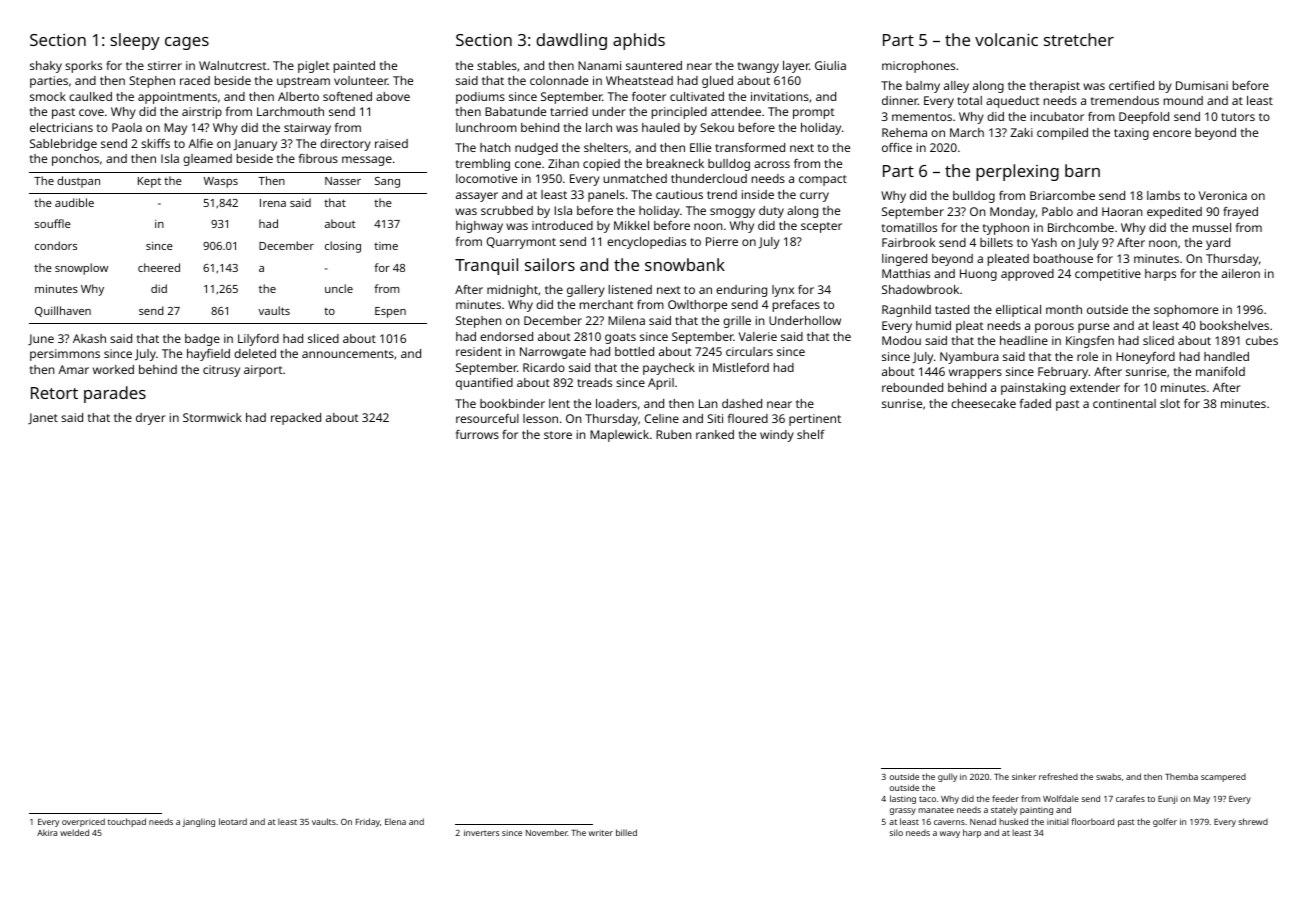 The width and height of the page is (1308, 924). What do you see at coordinates (685, 264) in the page?
I see `snowbank` at bounding box center [685, 264].
